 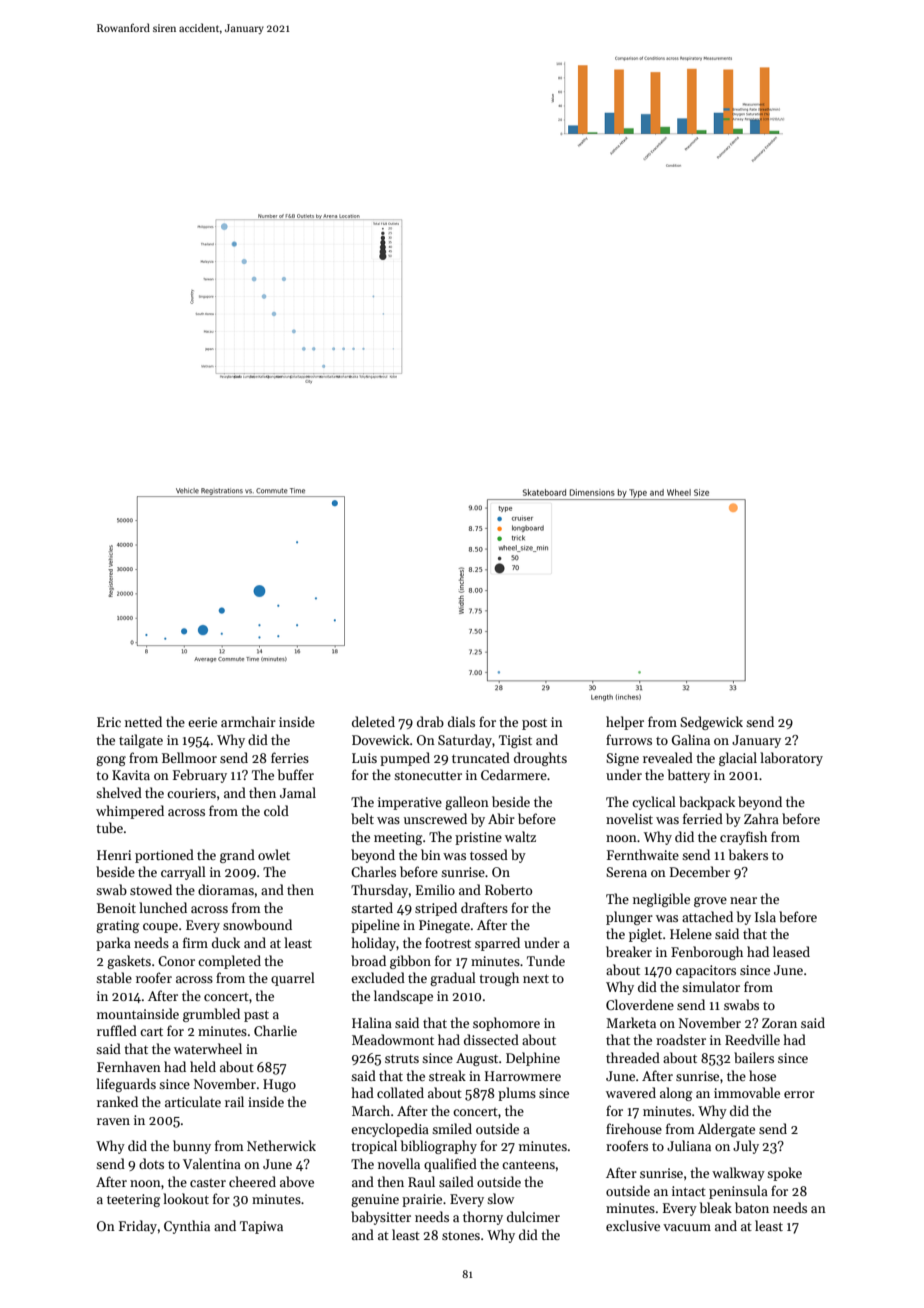 I want to click on Fernhaven, so click(x=129, y=1066).
